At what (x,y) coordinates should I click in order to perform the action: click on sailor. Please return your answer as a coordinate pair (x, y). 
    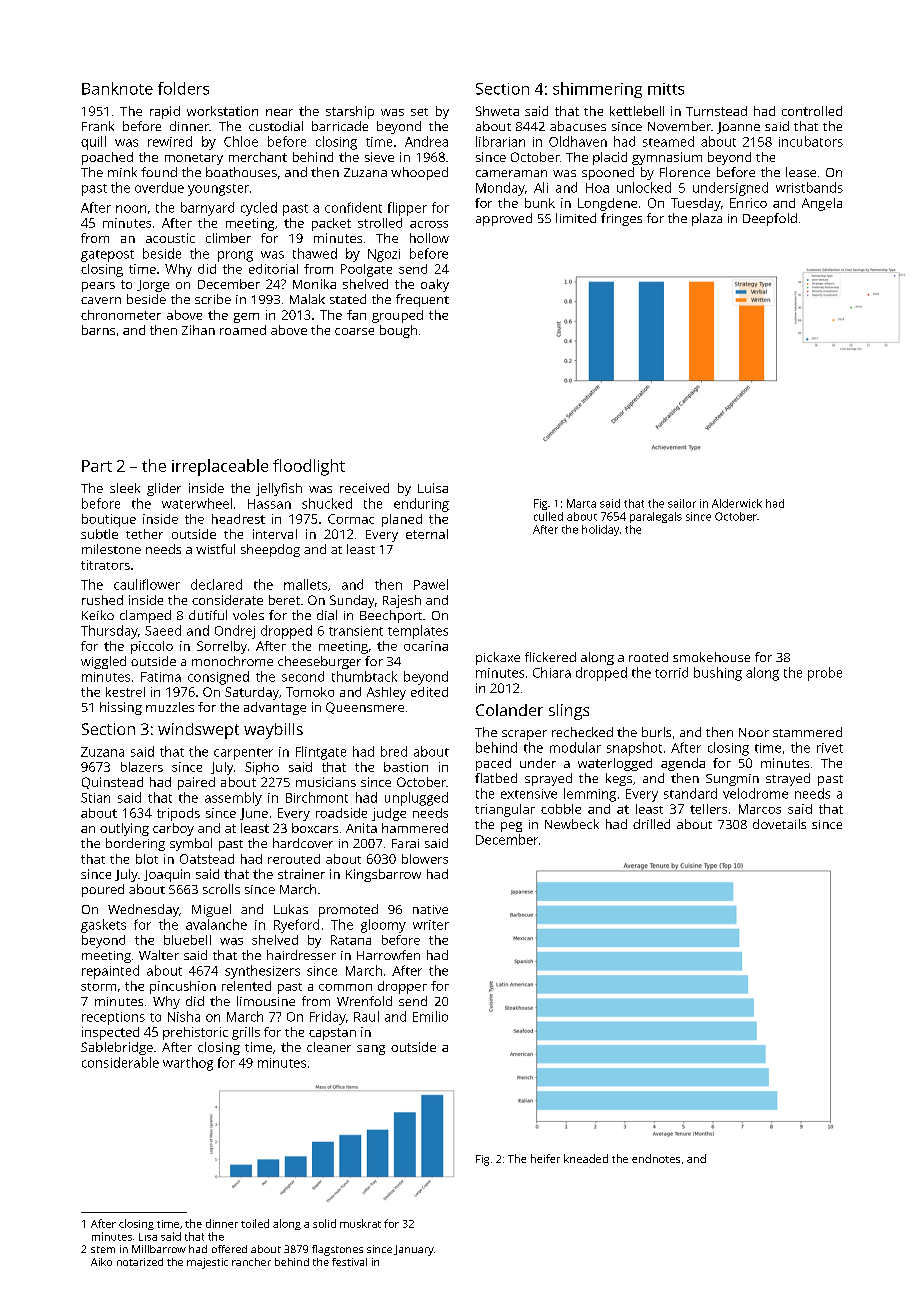
    Looking at the image, I should click on (682, 503).
